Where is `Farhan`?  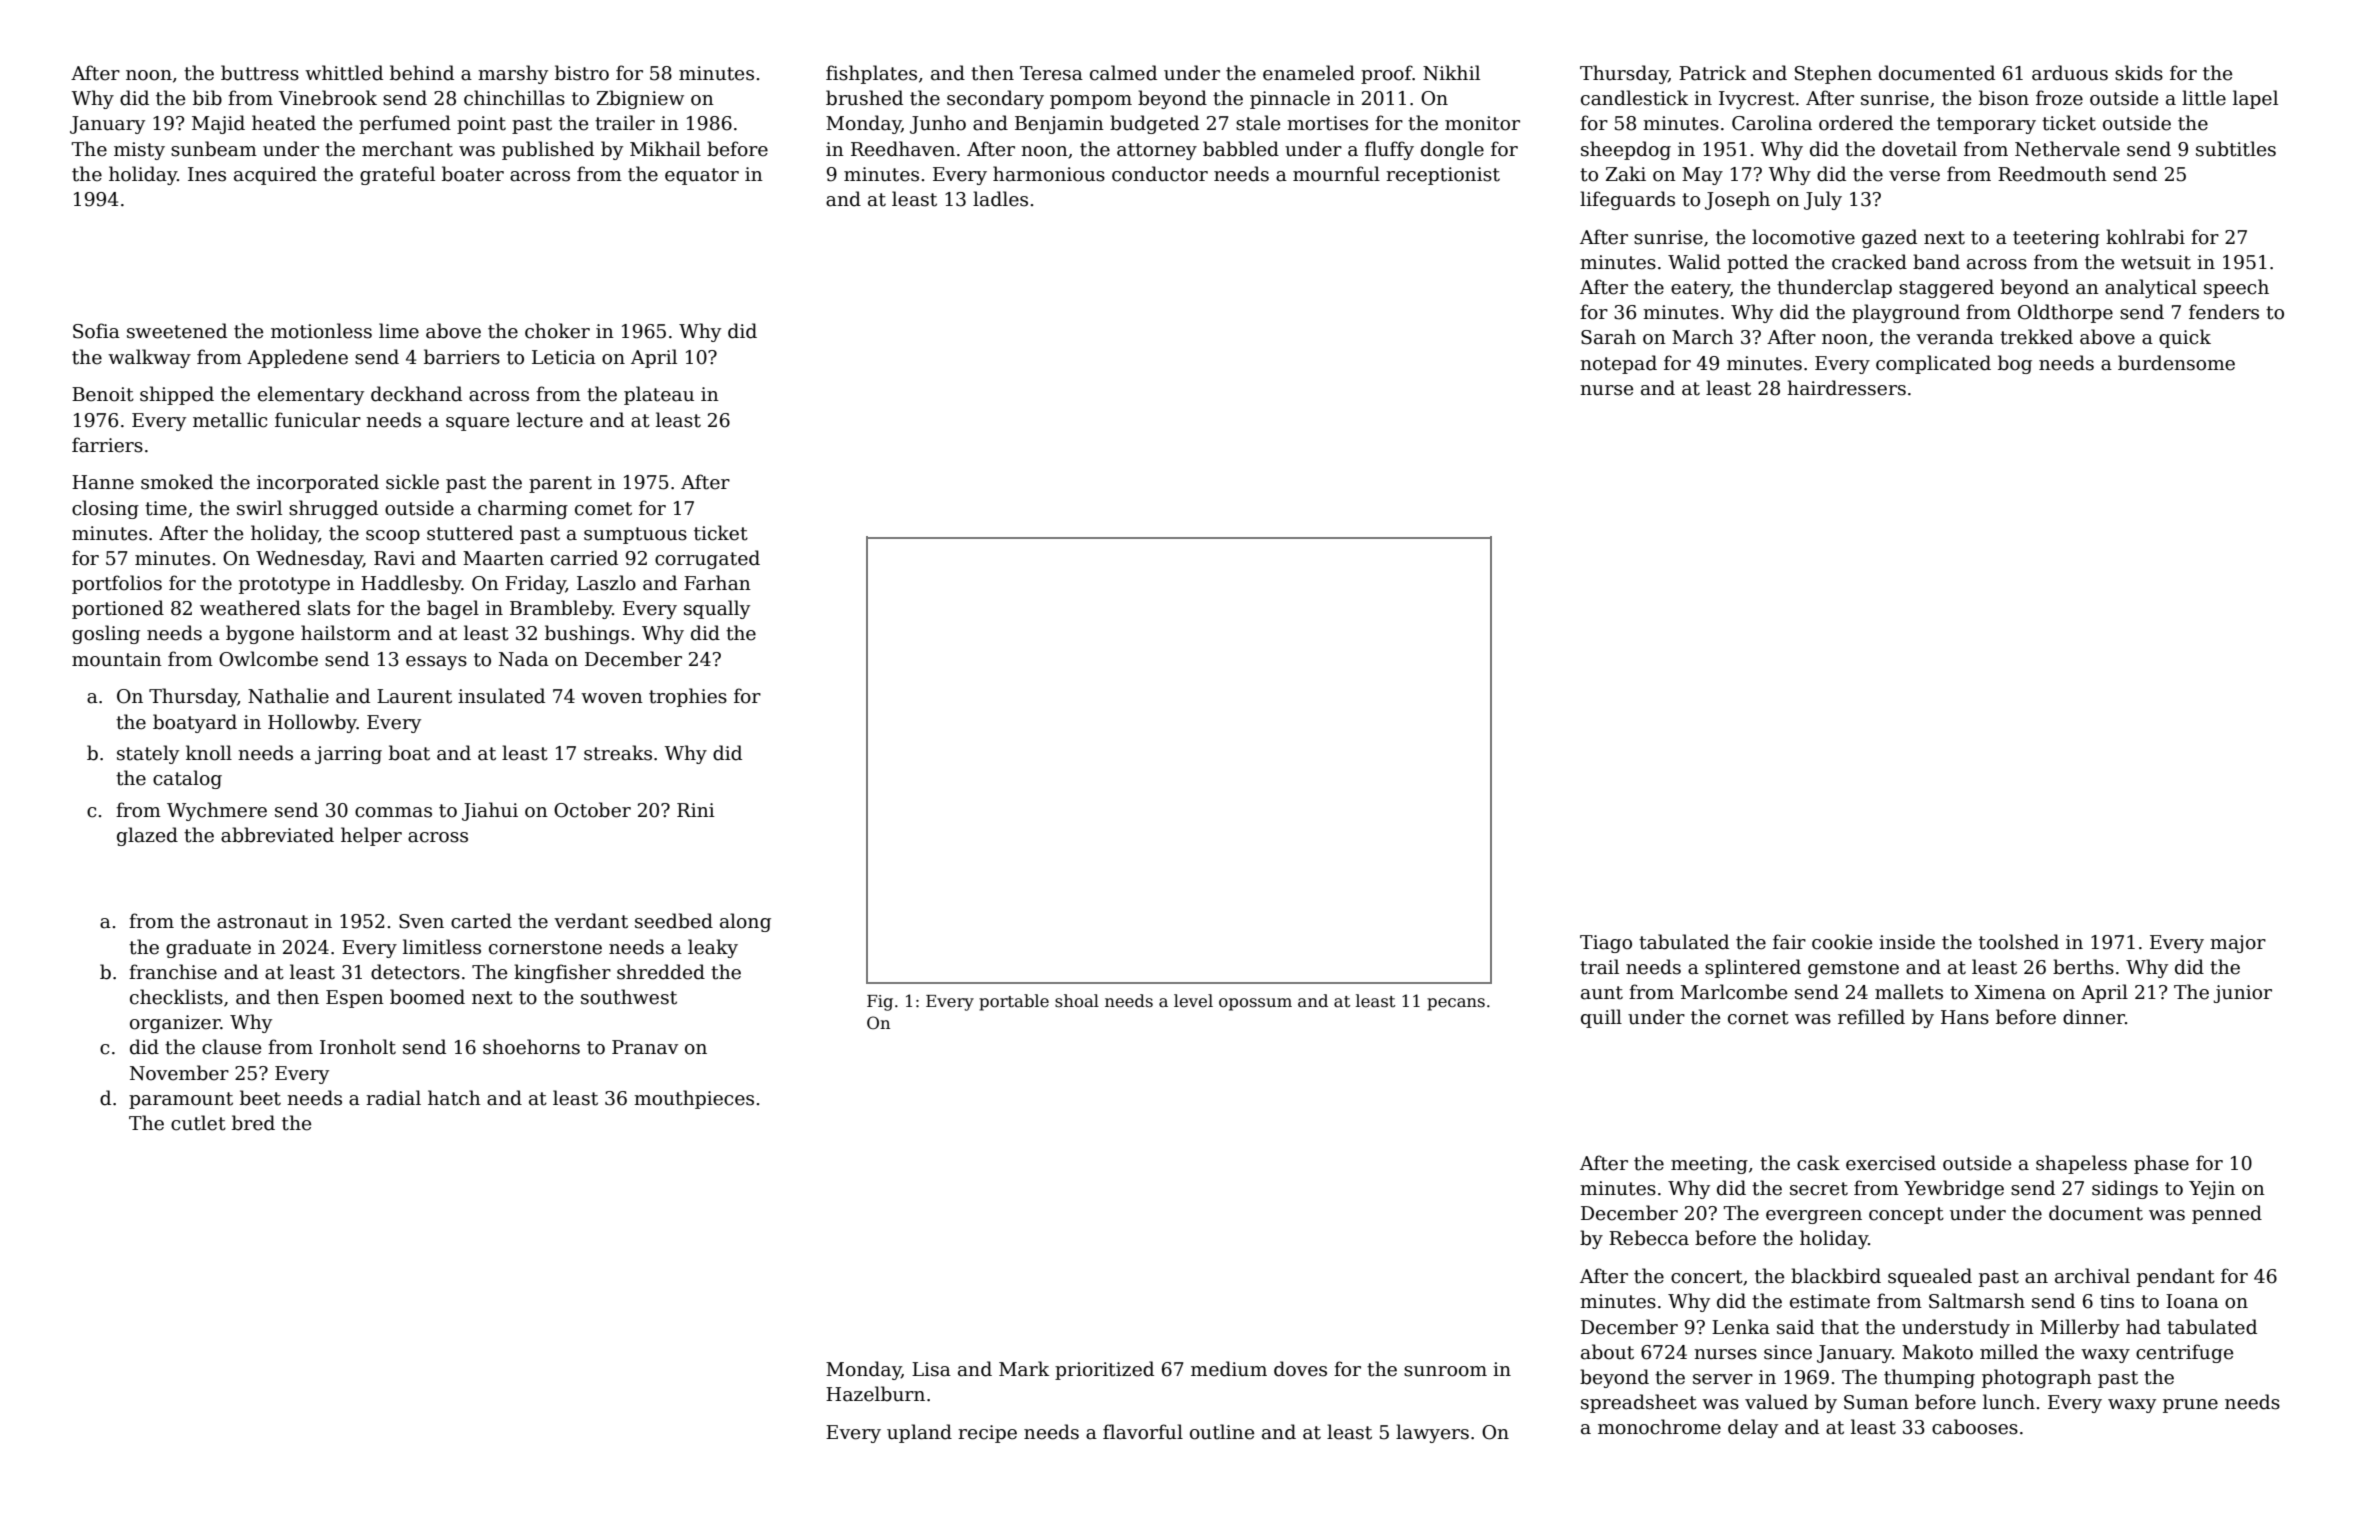 Farhan is located at coordinates (717, 583).
